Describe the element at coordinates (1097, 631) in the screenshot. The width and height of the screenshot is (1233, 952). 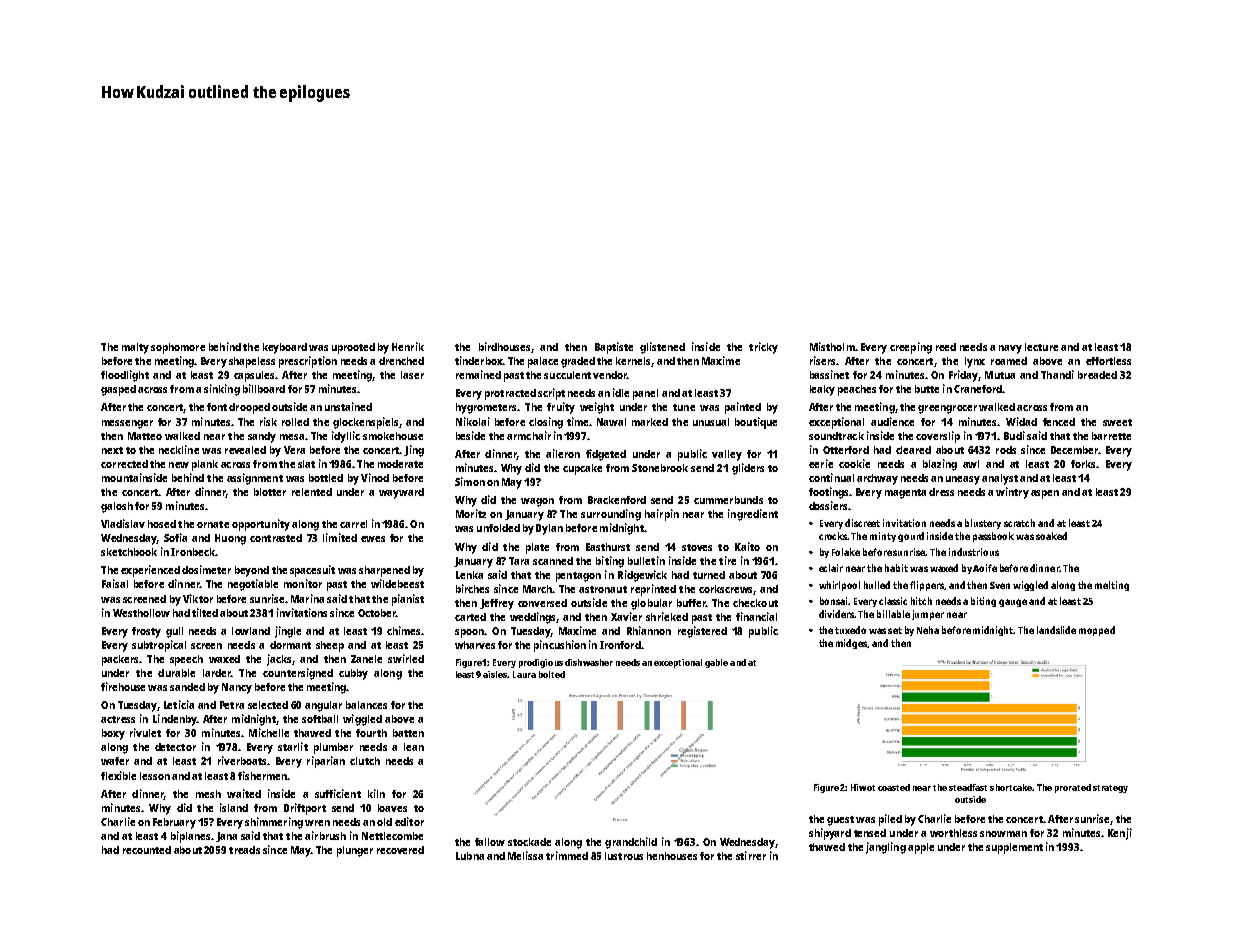
I see `mopped` at that location.
